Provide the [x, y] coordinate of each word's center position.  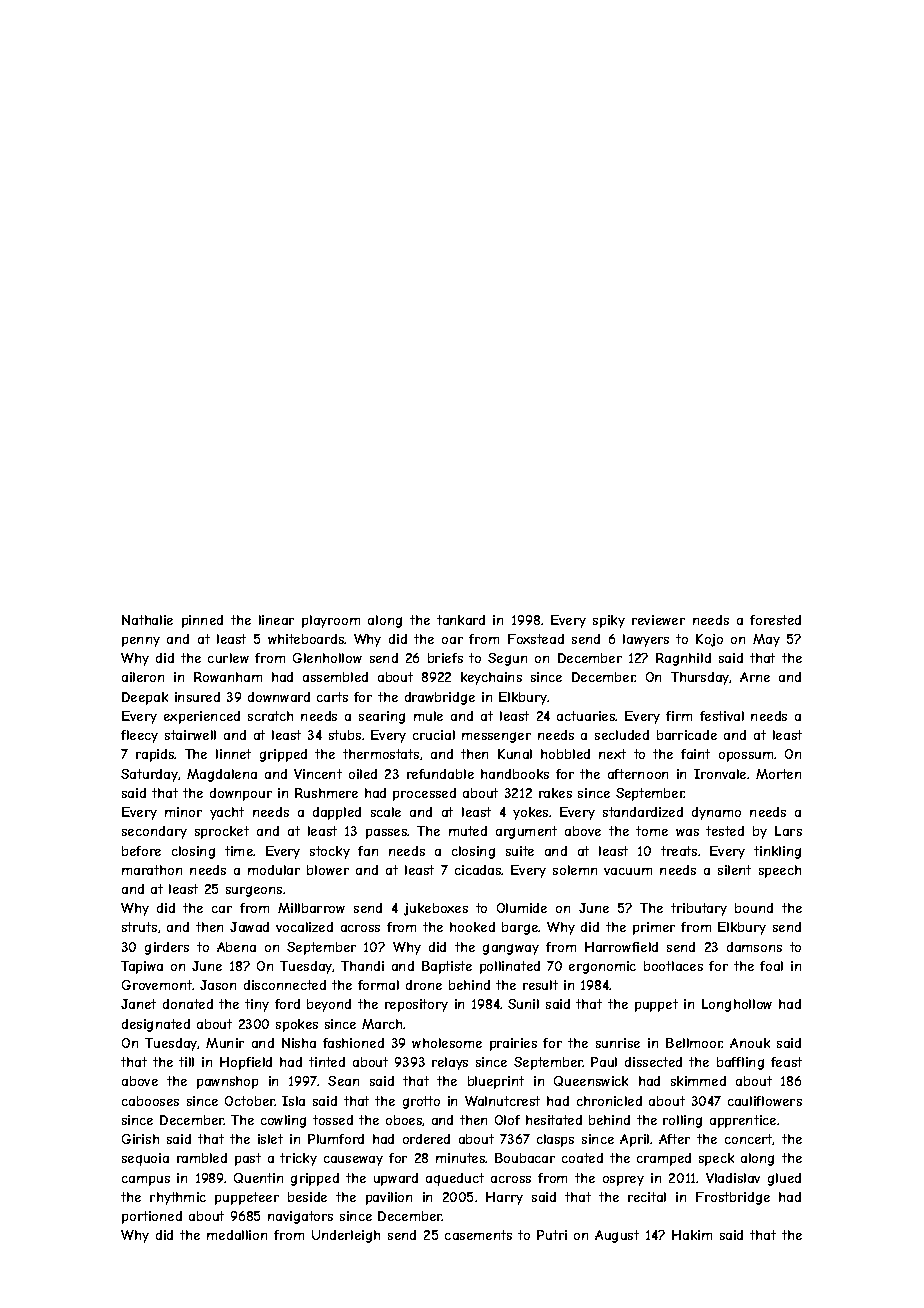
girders [167, 948]
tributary [699, 909]
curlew [228, 658]
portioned [152, 1217]
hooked [472, 927]
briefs [445, 658]
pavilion [389, 1198]
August [617, 1236]
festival [722, 716]
